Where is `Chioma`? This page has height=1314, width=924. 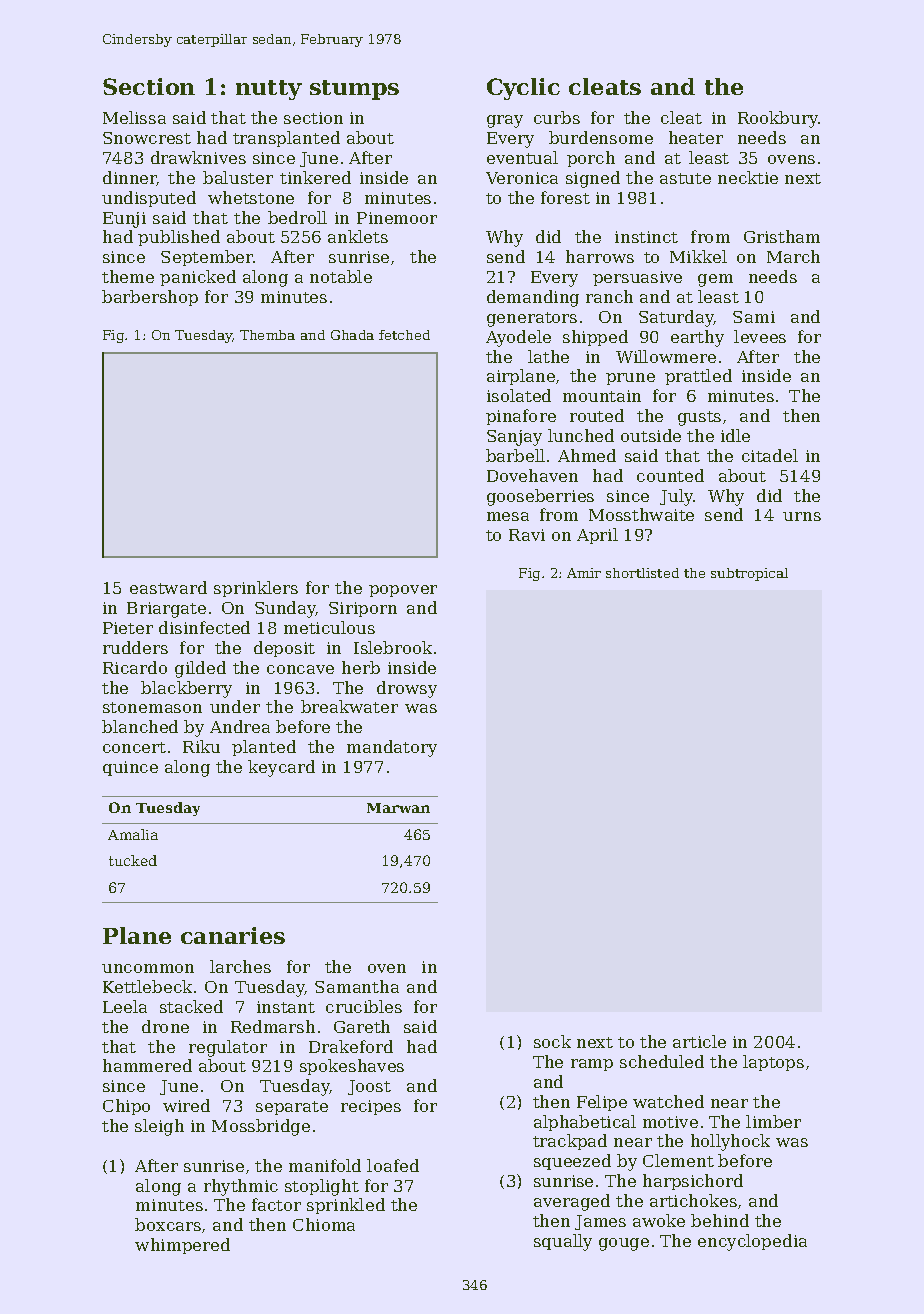 Chioma is located at coordinates (324, 1224).
